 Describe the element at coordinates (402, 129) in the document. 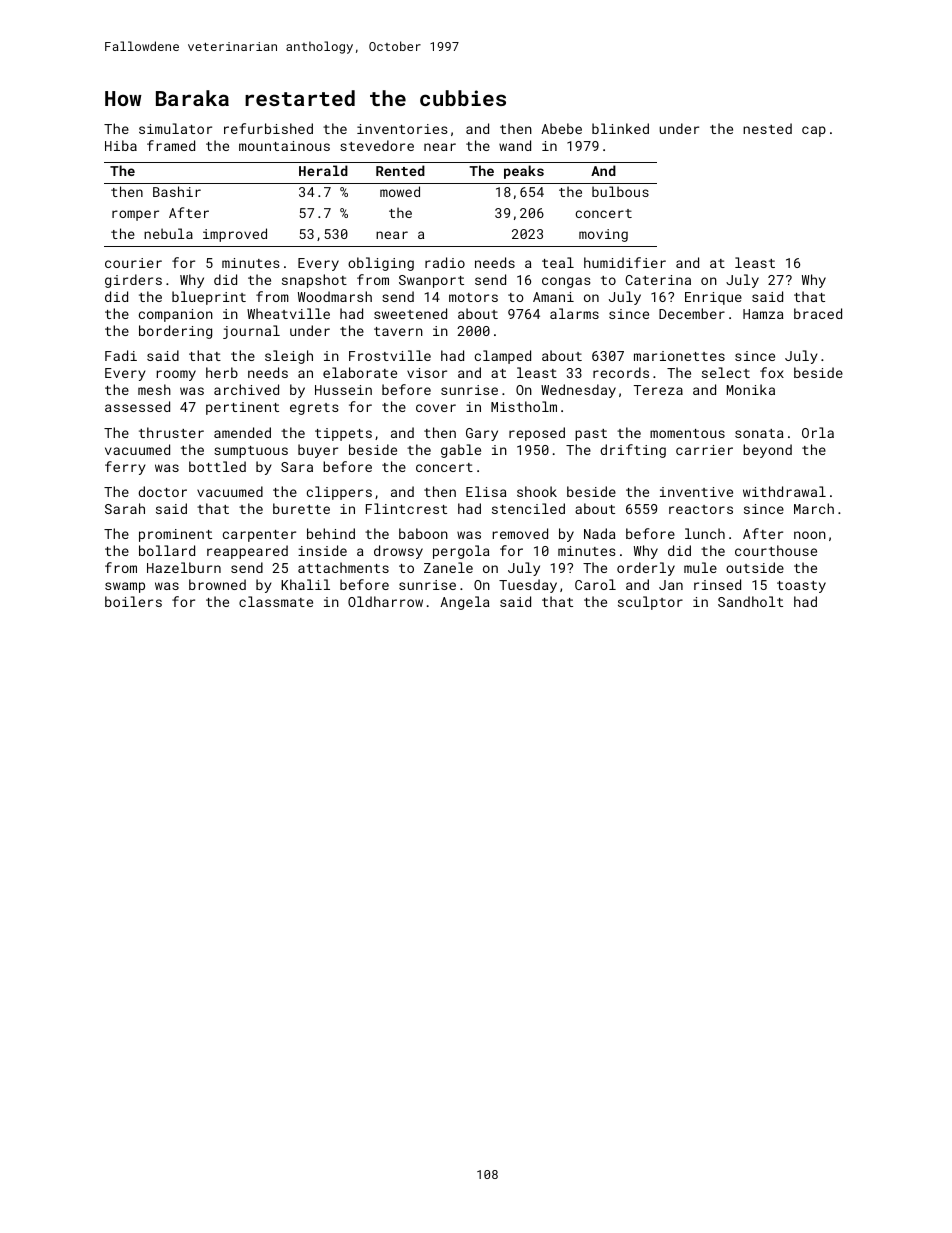

I see `inventories` at that location.
